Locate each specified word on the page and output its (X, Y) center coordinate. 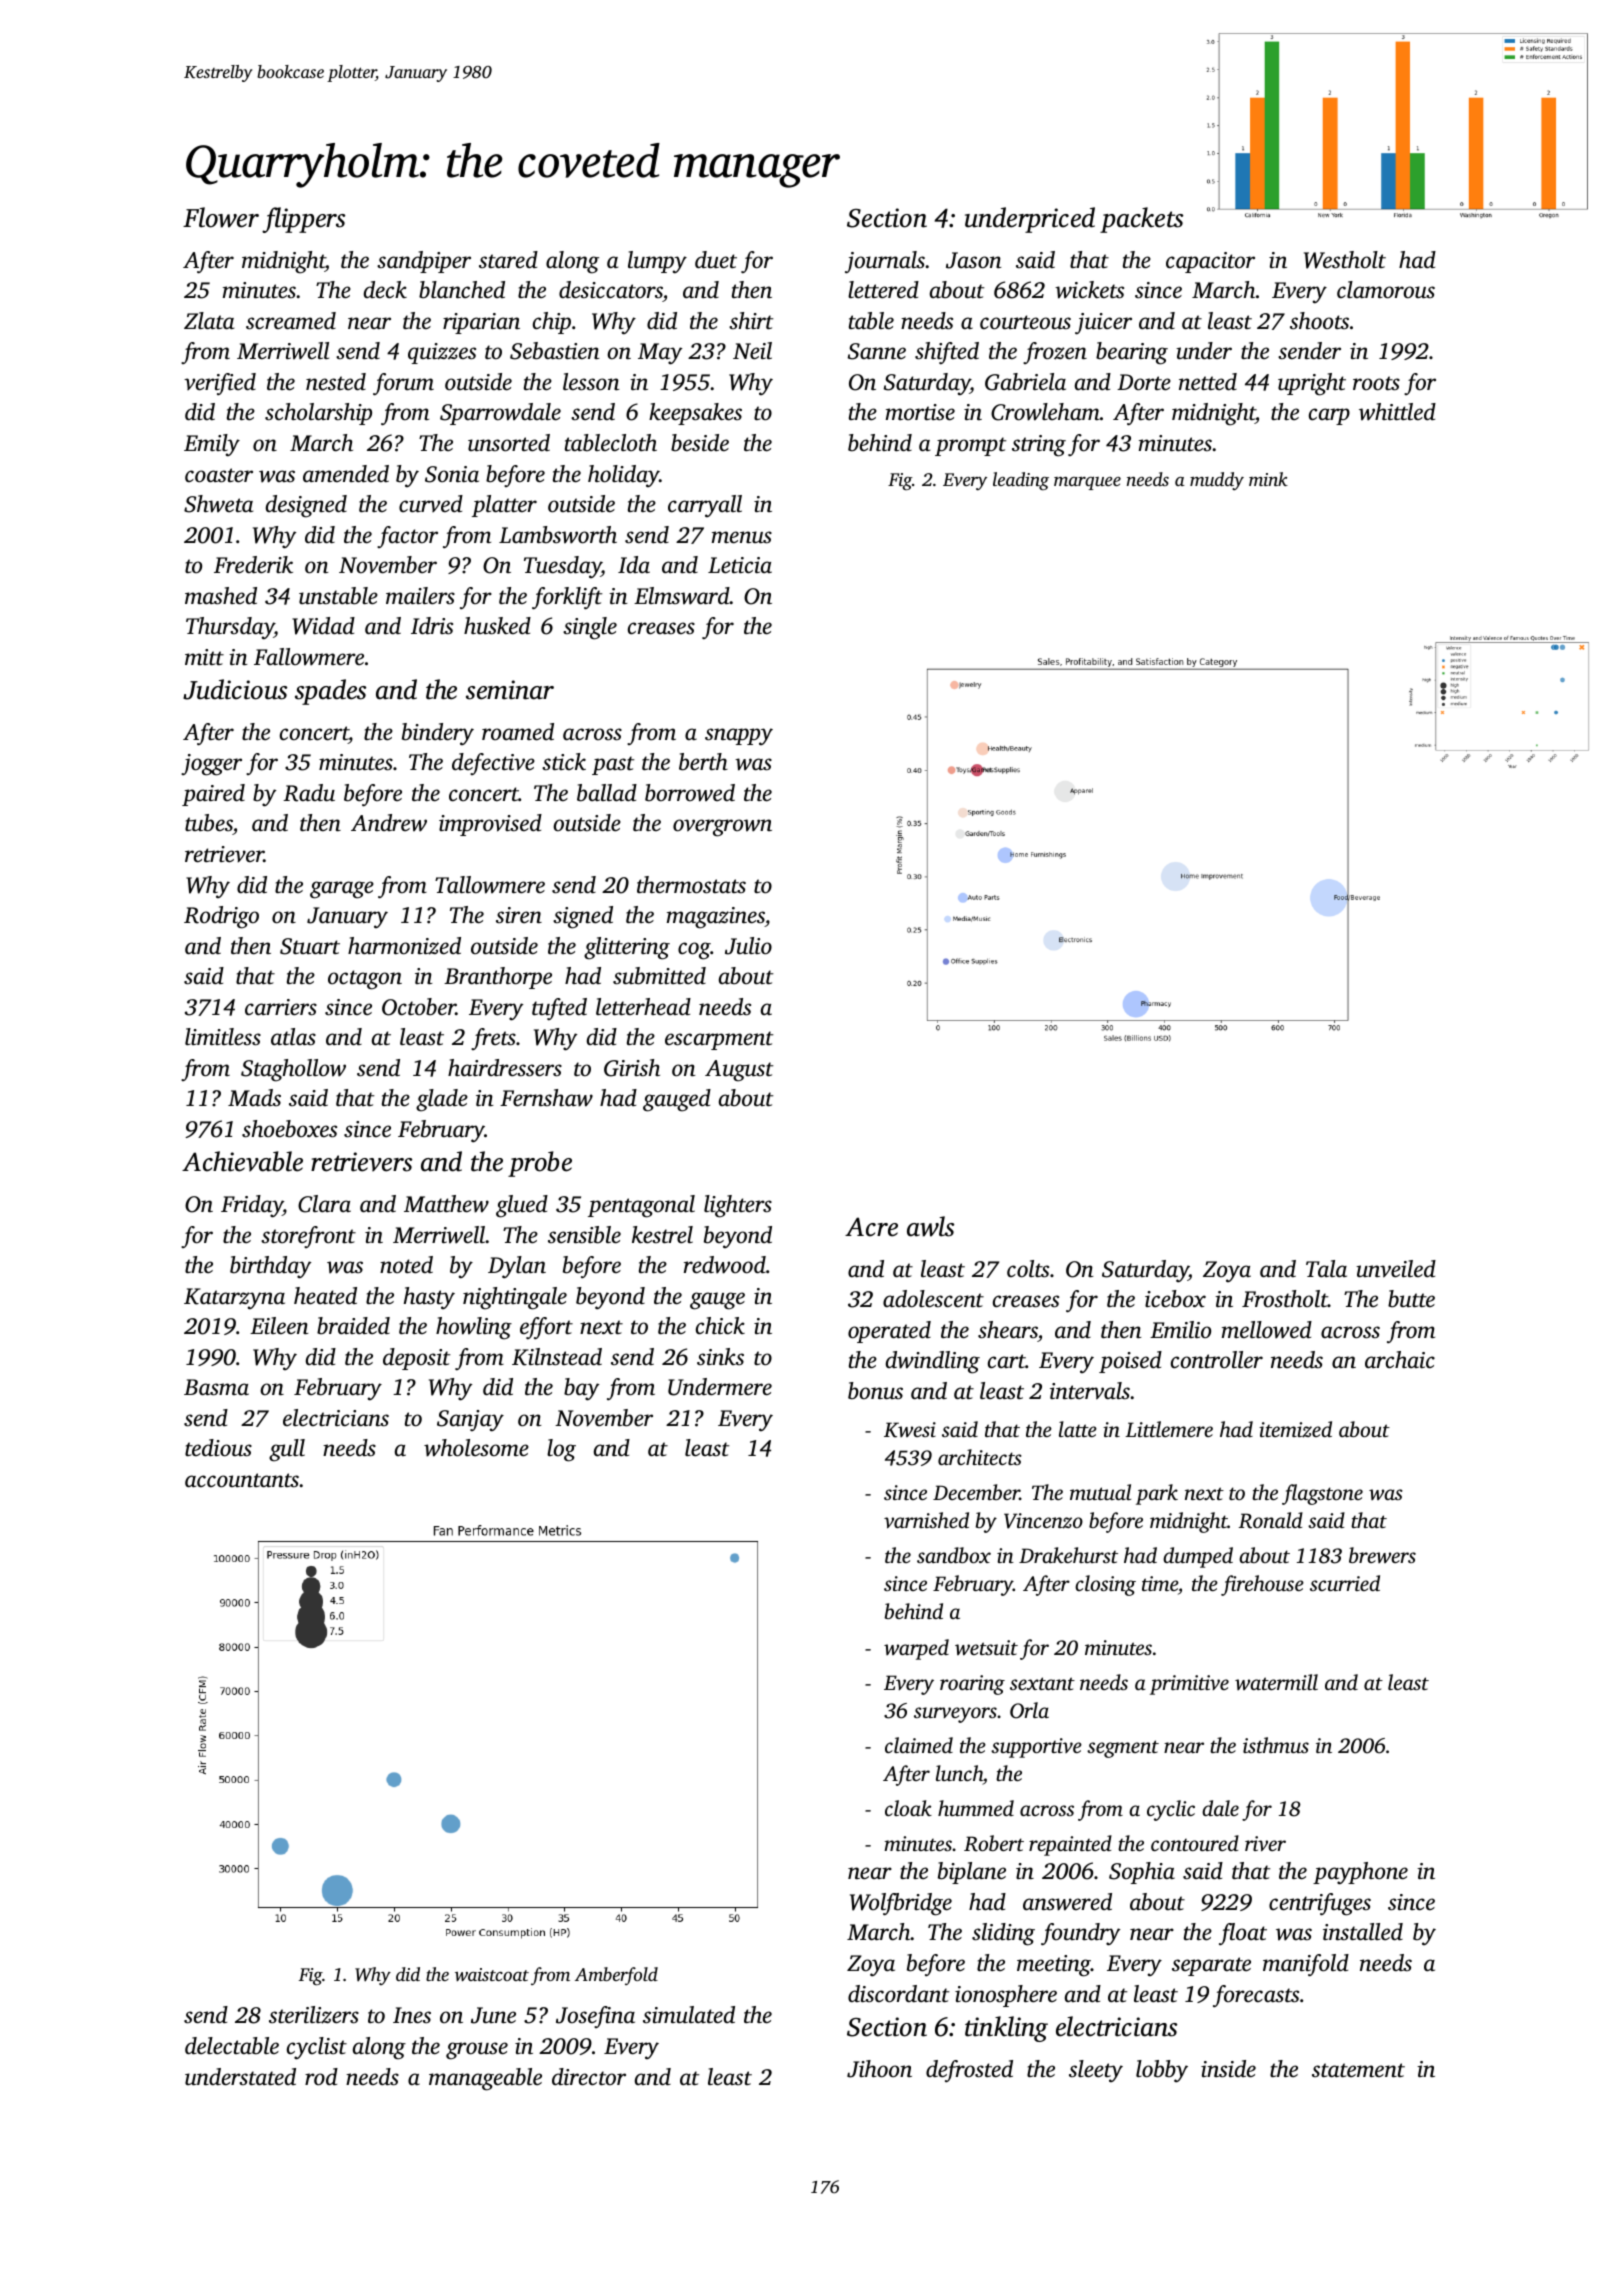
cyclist (317, 2048)
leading (1021, 481)
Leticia (740, 565)
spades (330, 692)
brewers (1382, 1555)
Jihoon (879, 2069)
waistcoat (492, 1974)
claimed (919, 1745)
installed (1363, 1932)
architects (980, 1457)
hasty (429, 1298)
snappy (739, 736)
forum (403, 384)
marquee (1087, 483)
